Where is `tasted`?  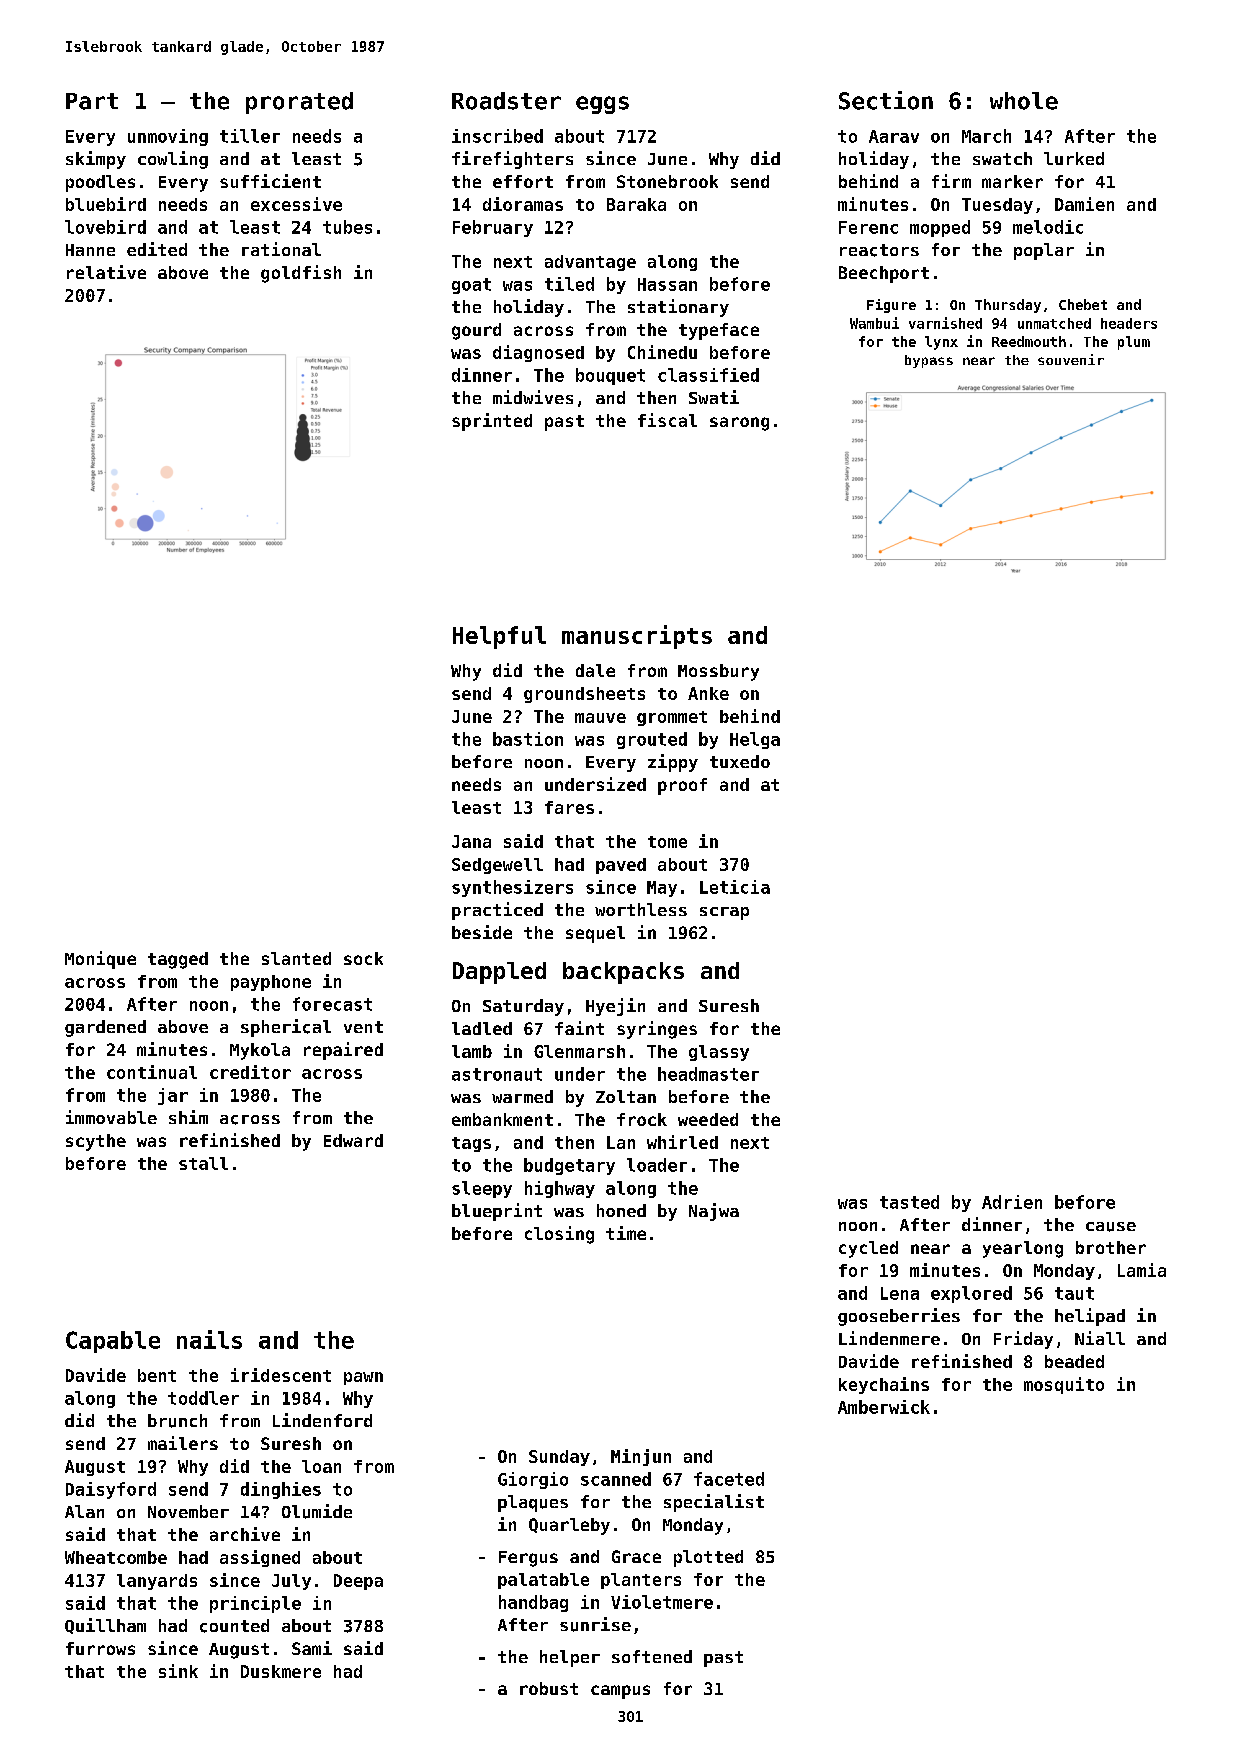
tasted is located at coordinates (909, 1202).
